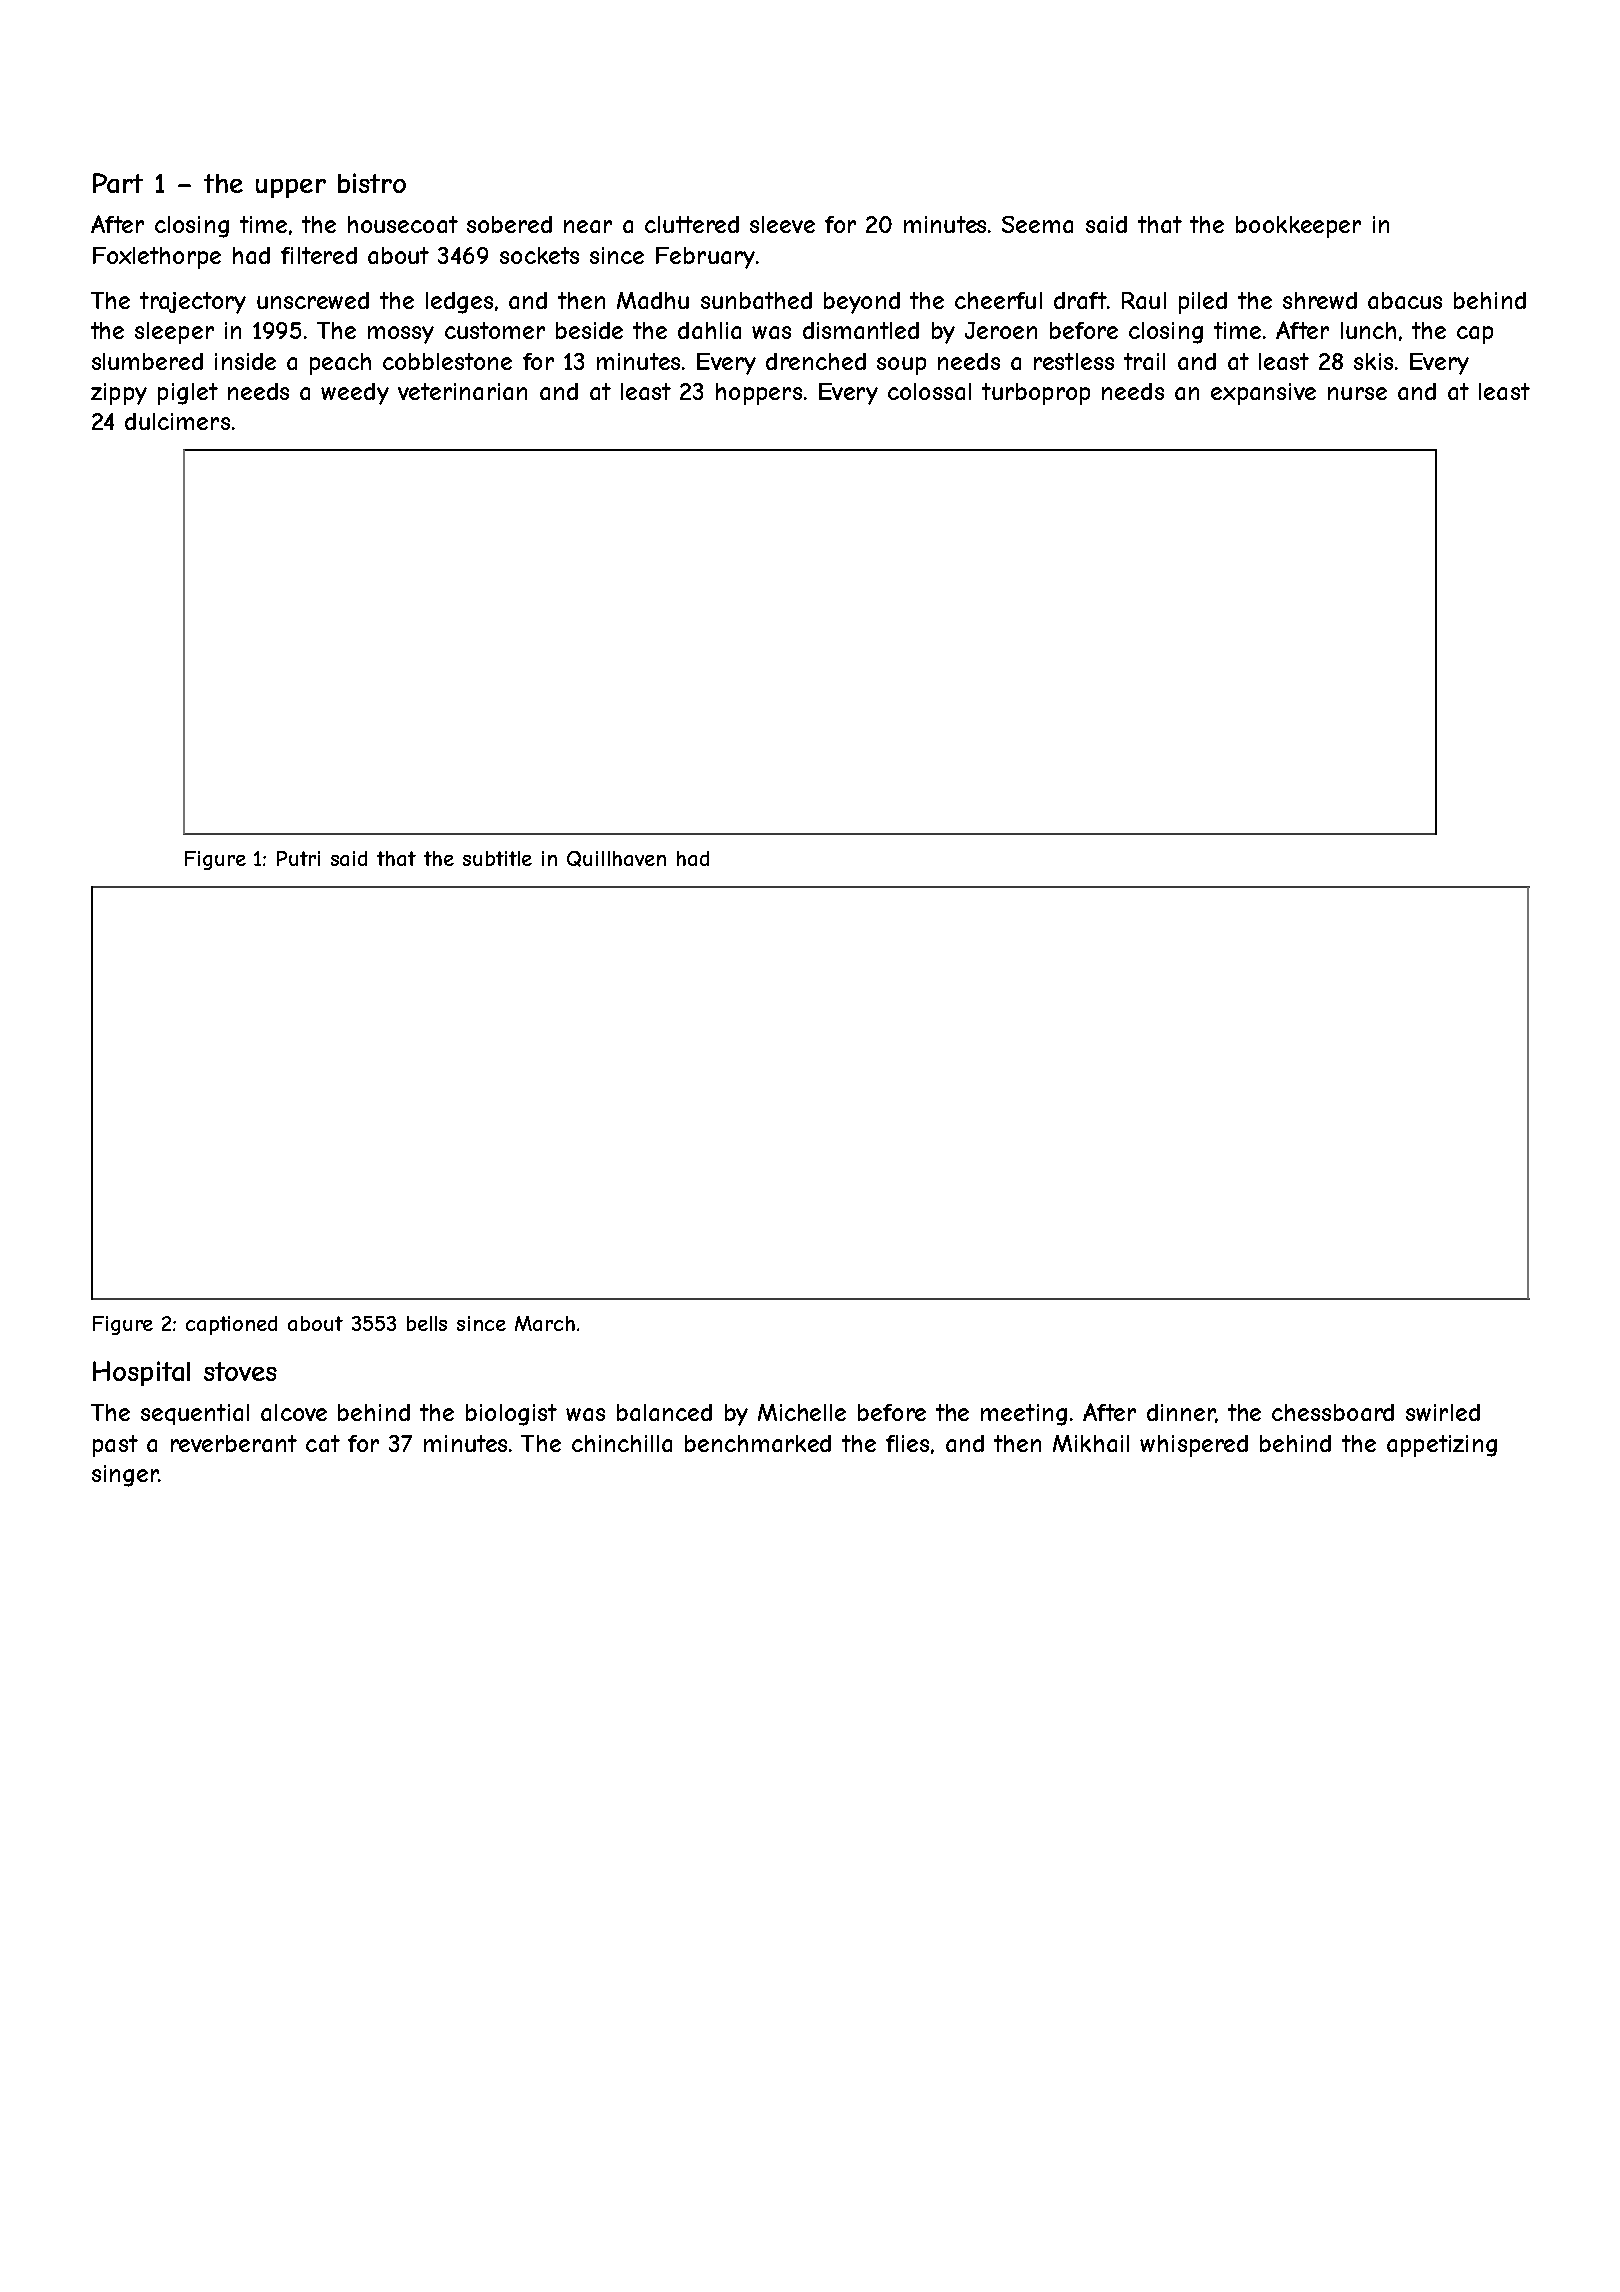 This page has width=1620, height=2292. I want to click on sleeve, so click(782, 224).
